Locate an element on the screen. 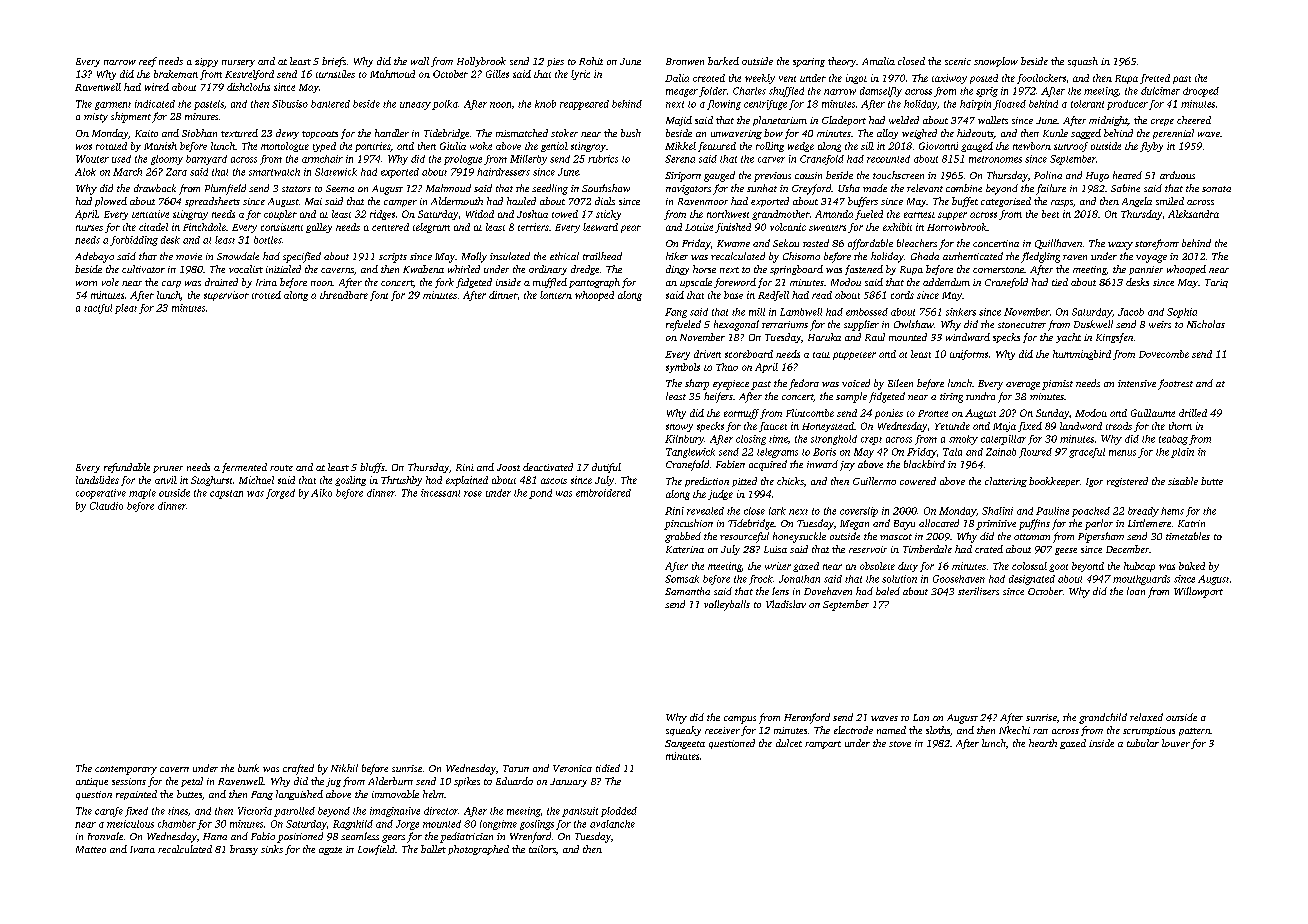 This screenshot has height=924, width=1308. allocated is located at coordinates (939, 523).
